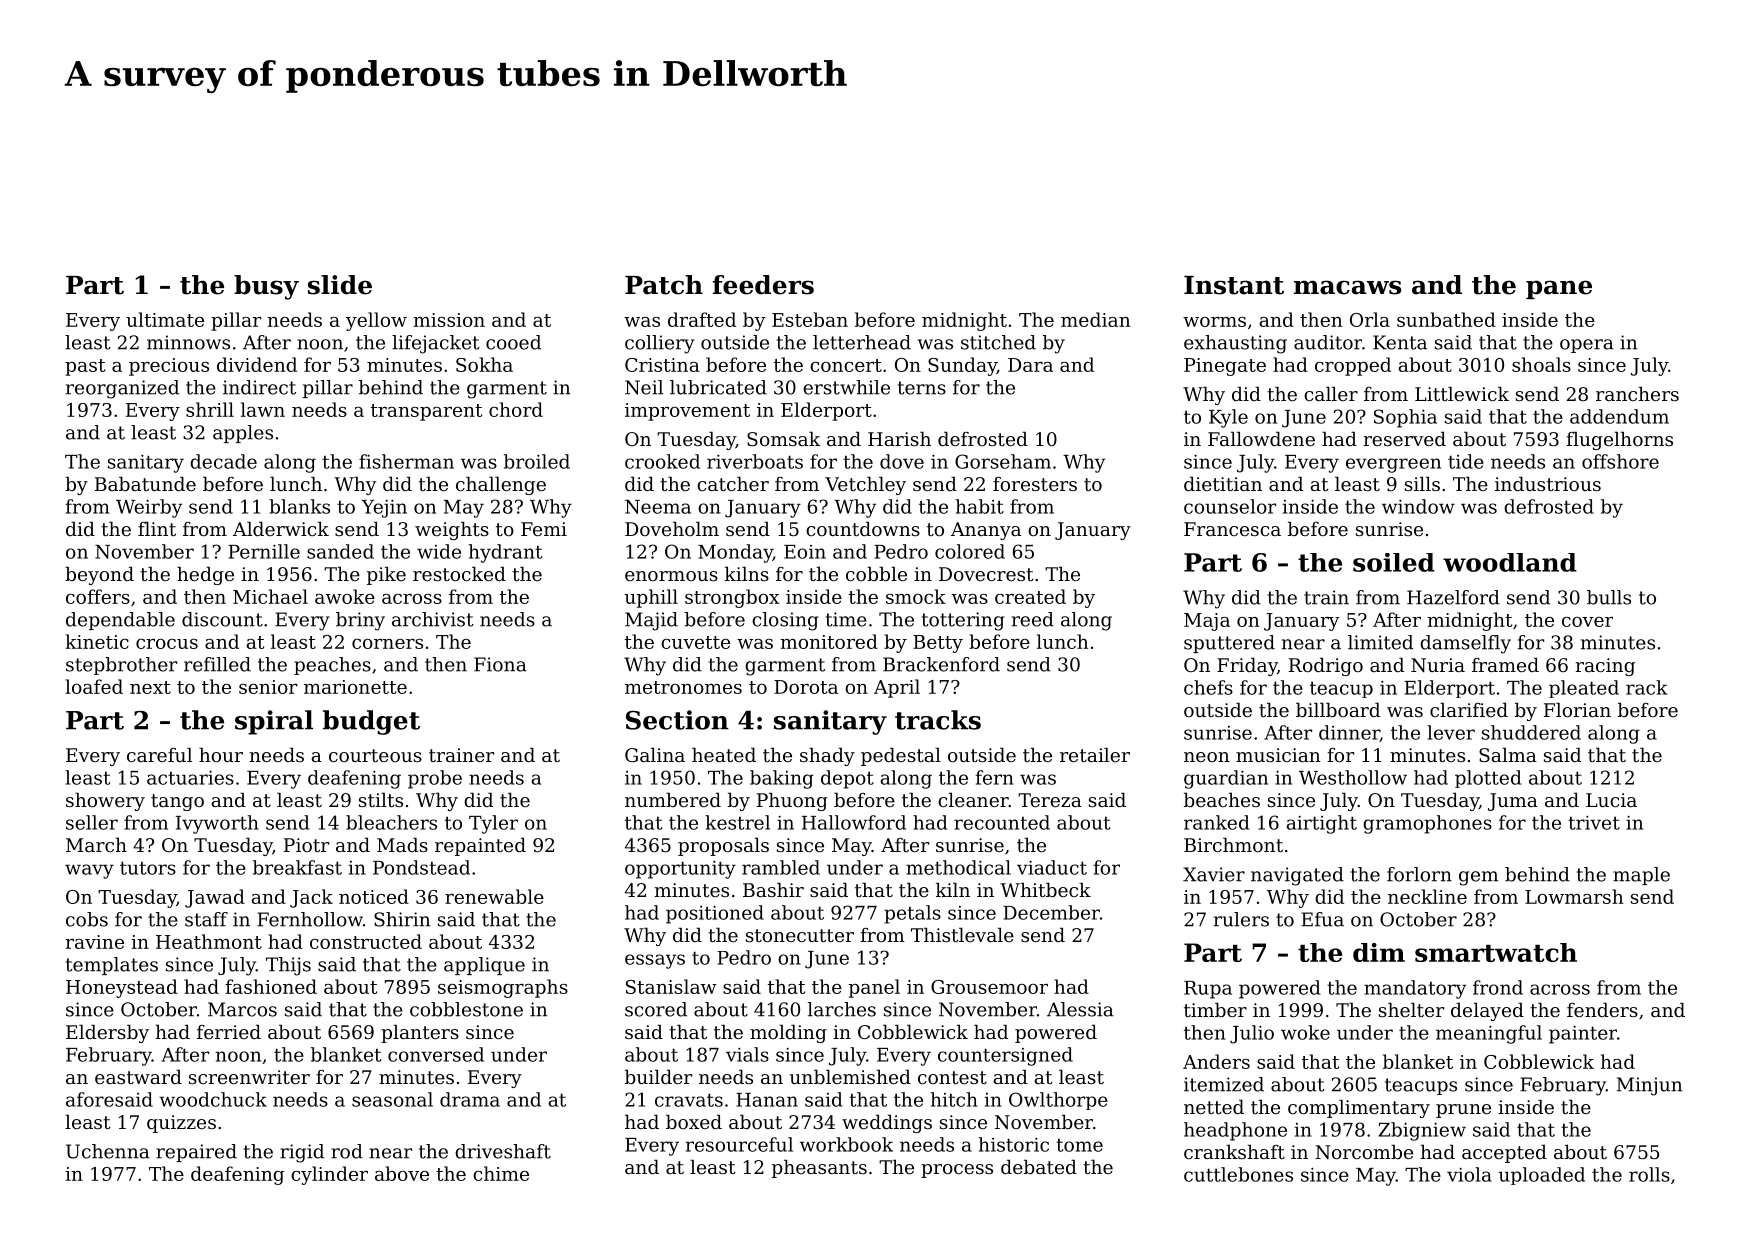  What do you see at coordinates (827, 756) in the screenshot?
I see `shady` at bounding box center [827, 756].
